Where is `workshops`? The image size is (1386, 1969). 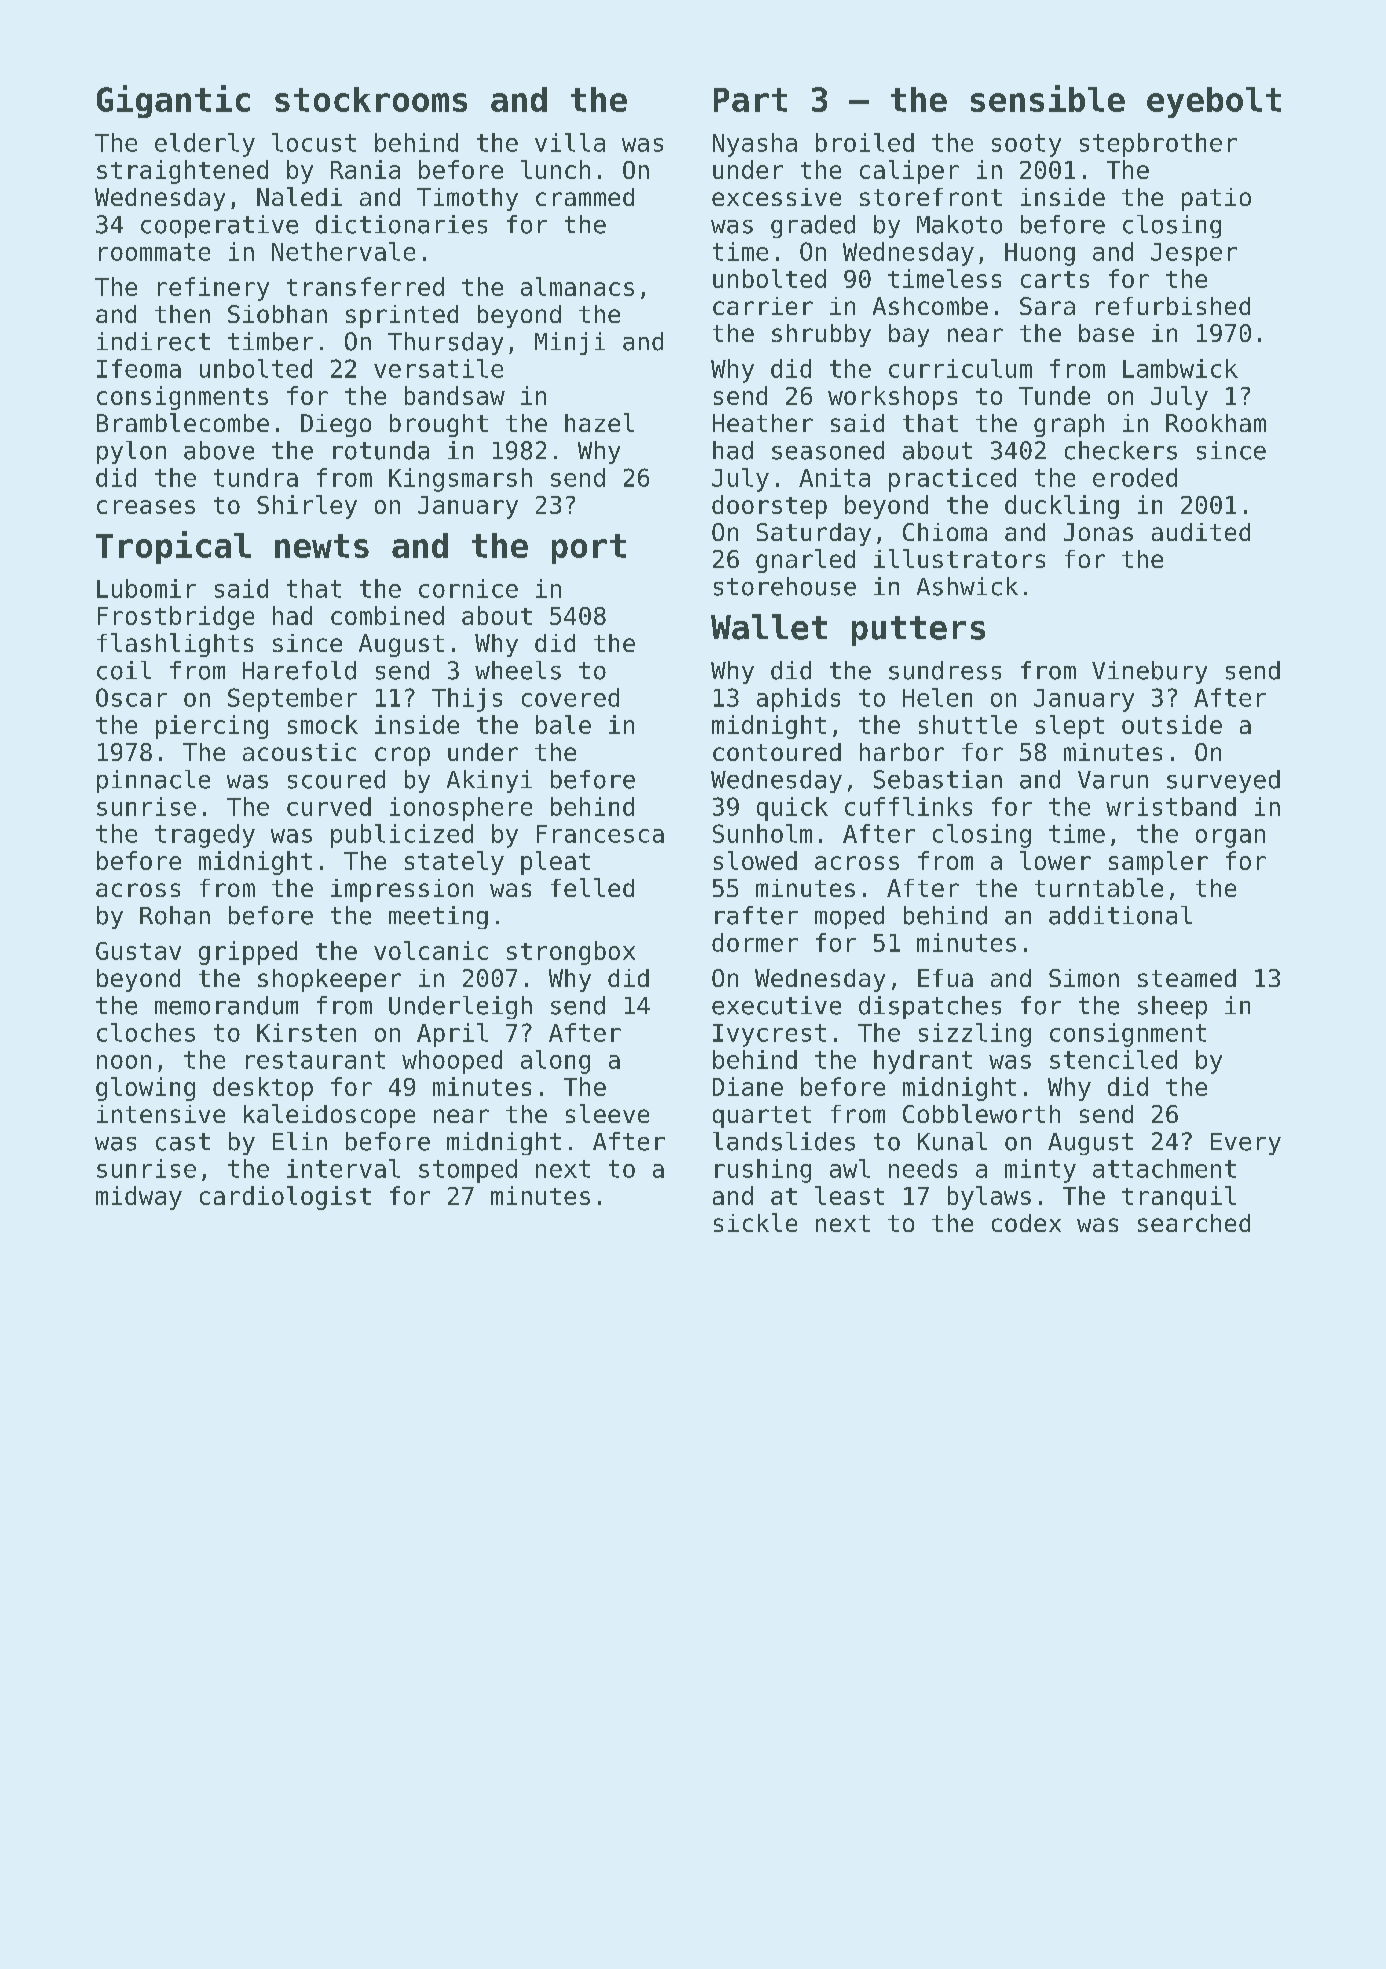 workshops is located at coordinates (892, 398).
